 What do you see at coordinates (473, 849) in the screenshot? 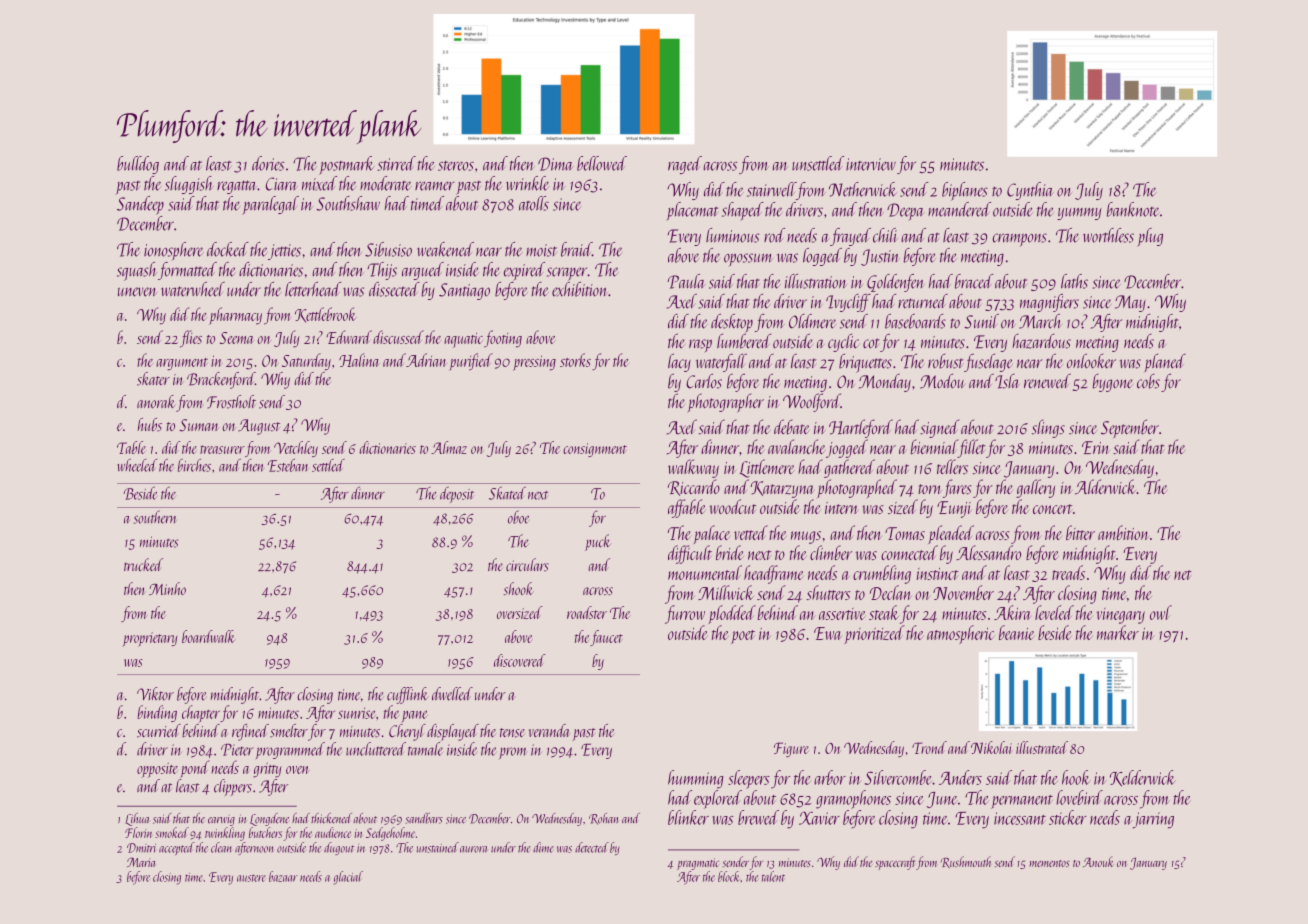
I see `aurora` at bounding box center [473, 849].
